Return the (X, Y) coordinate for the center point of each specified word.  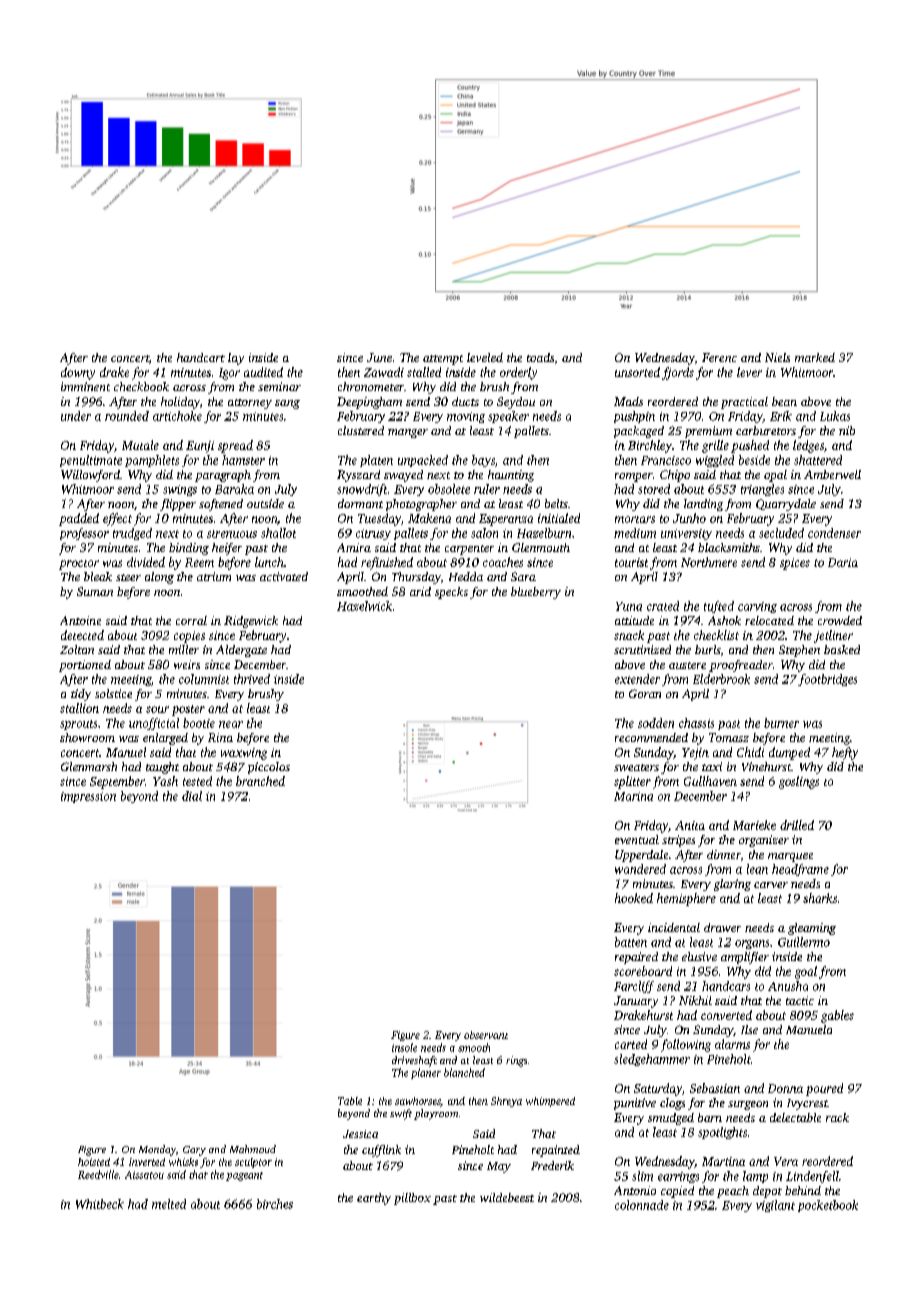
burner (781, 723)
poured (824, 1089)
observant (486, 1035)
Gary (194, 1151)
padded (79, 519)
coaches (503, 562)
